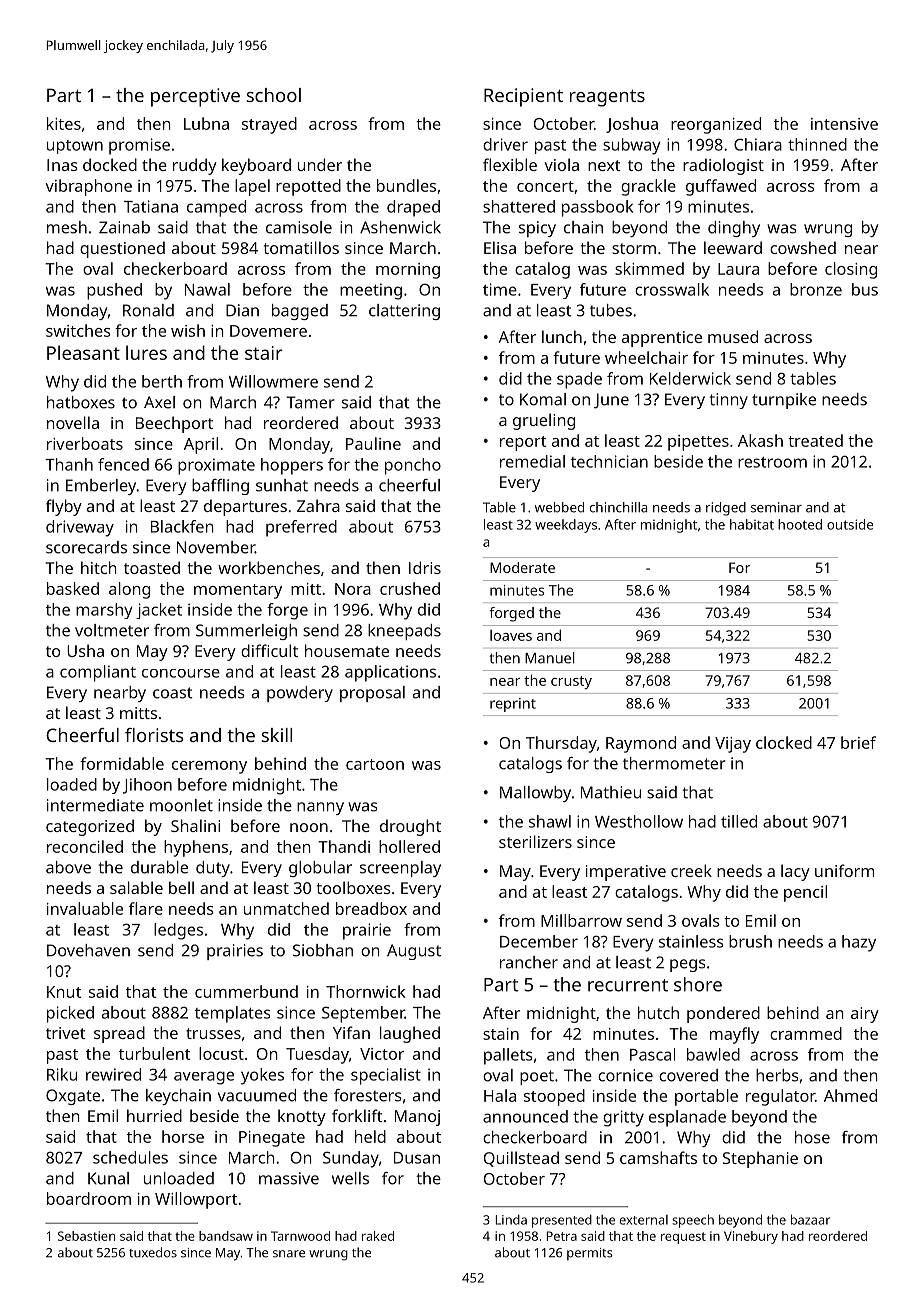 Image resolution: width=924 pixels, height=1308 pixels. What do you see at coordinates (375, 764) in the screenshot?
I see `cartoon` at bounding box center [375, 764].
